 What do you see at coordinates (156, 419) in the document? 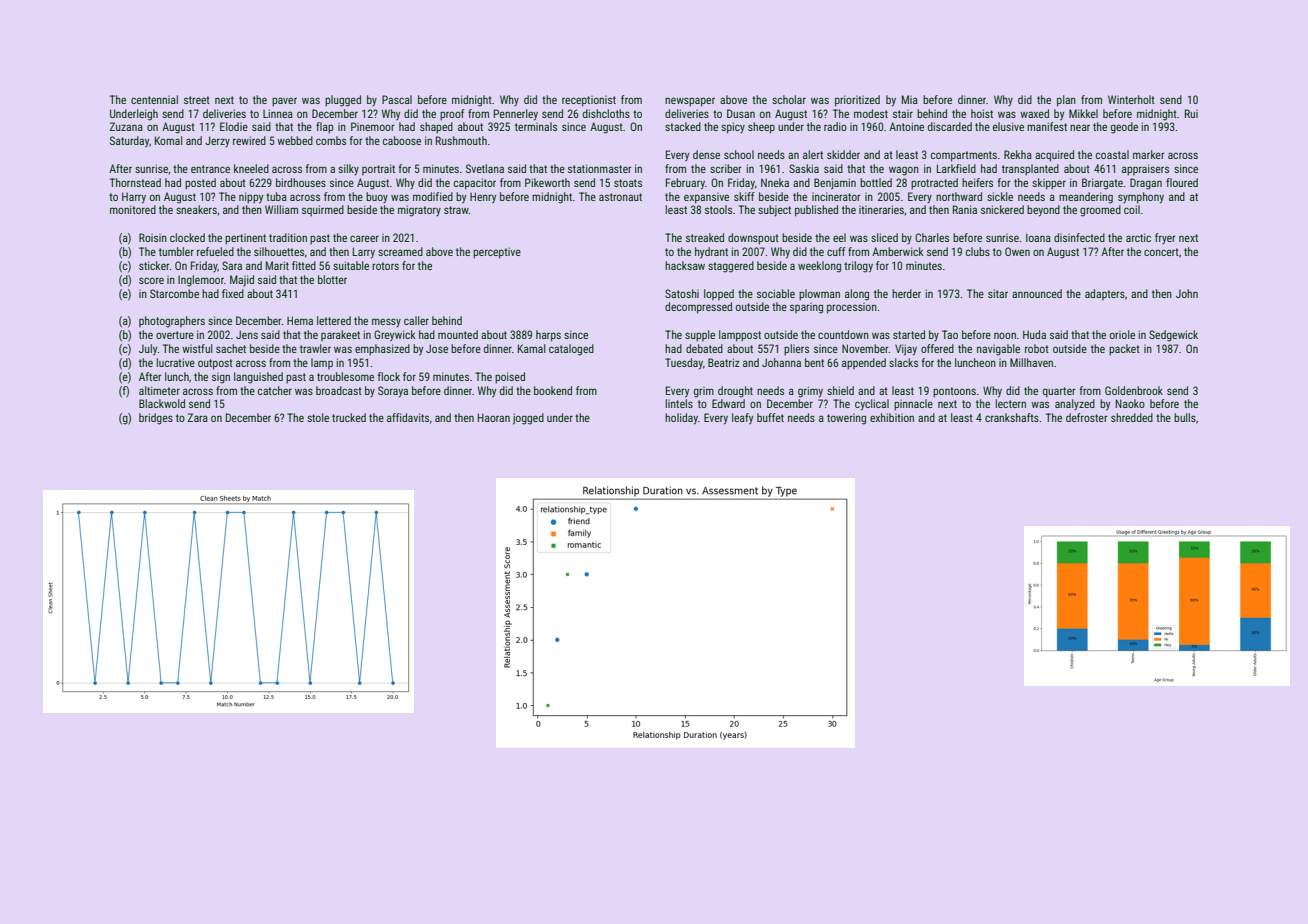
I see `bridges` at bounding box center [156, 419].
